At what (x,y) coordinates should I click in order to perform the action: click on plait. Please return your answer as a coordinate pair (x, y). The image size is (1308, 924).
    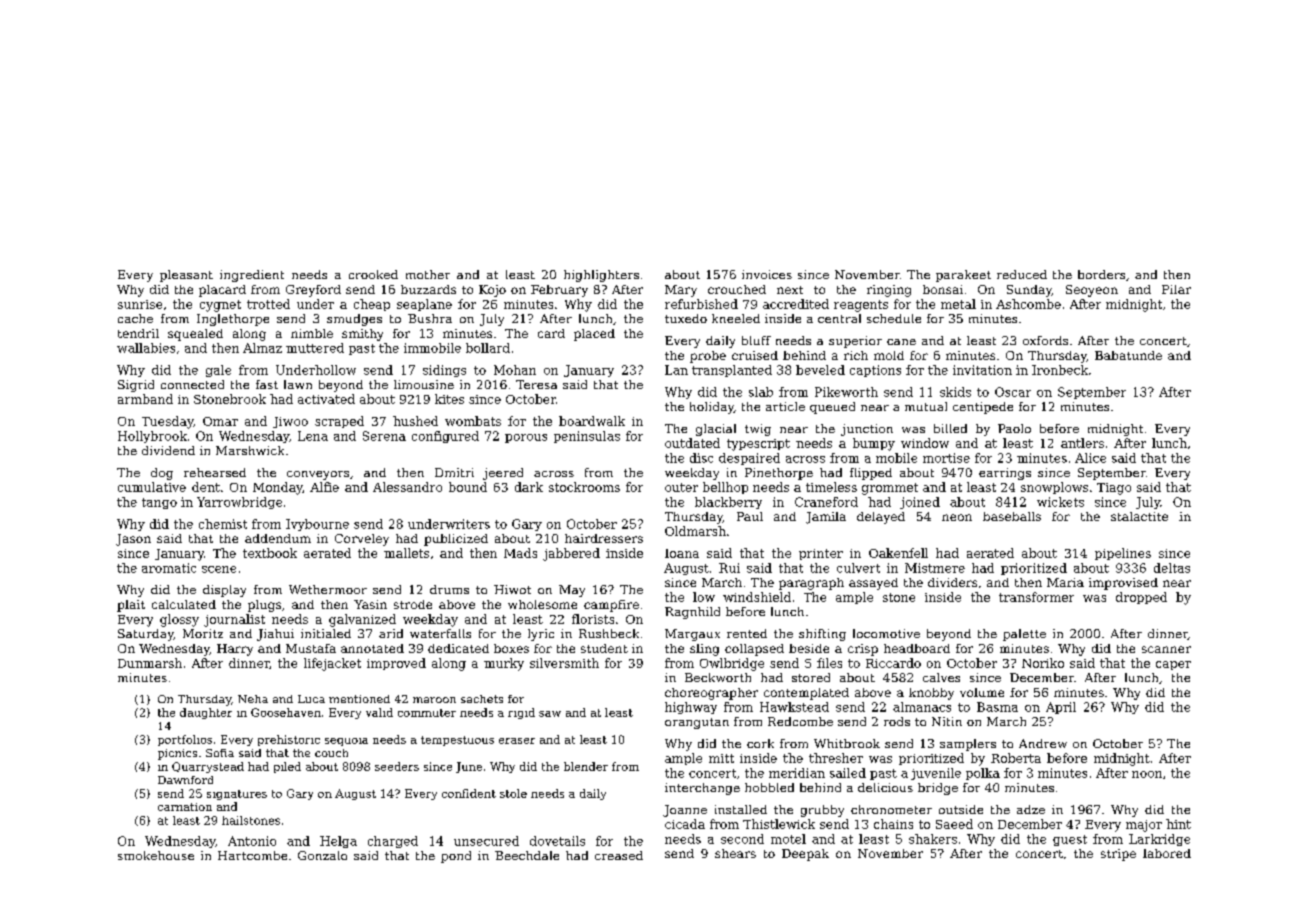
    Looking at the image, I should click on (131, 606).
